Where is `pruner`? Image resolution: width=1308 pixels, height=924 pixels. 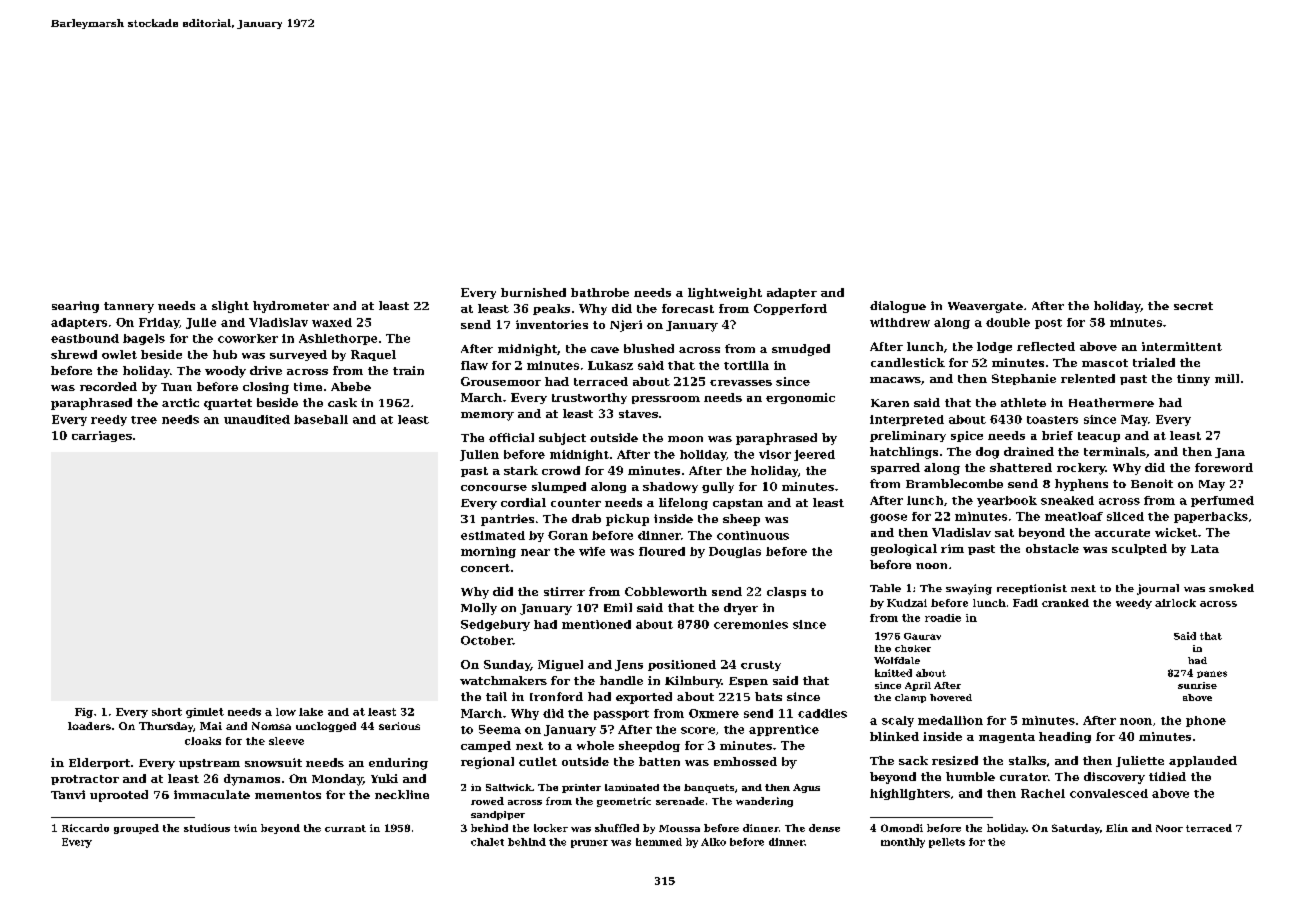 pruner is located at coordinates (589, 844).
